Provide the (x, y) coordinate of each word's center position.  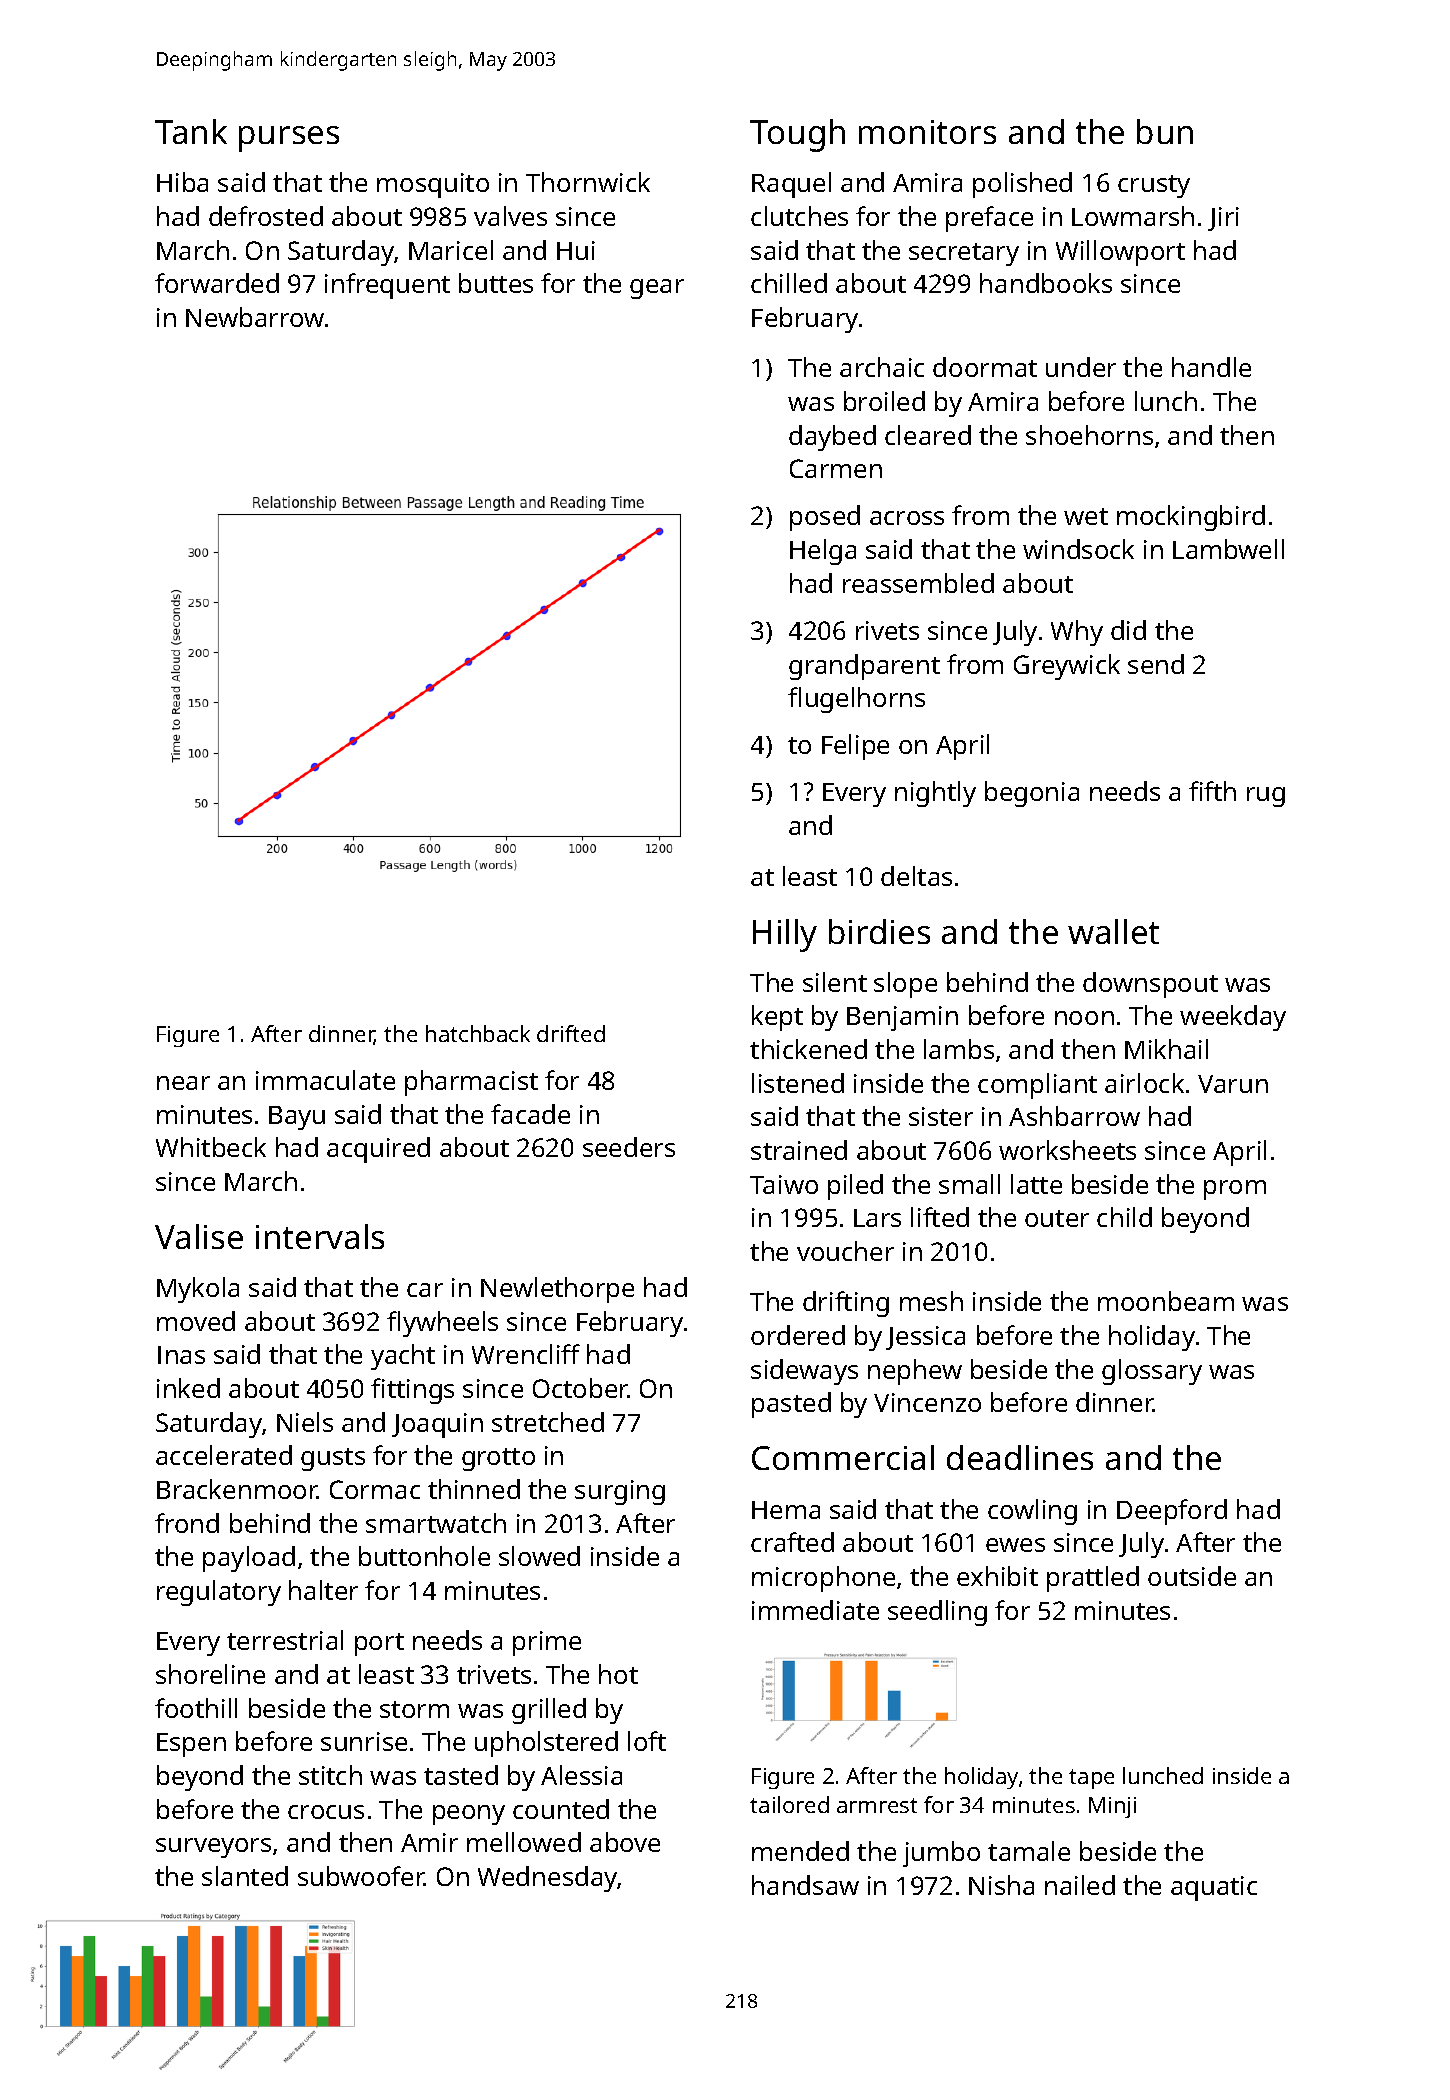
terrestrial (285, 1640)
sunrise (364, 1741)
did (1128, 630)
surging (620, 1492)
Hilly (785, 935)
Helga (823, 552)
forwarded (217, 283)
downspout (1150, 985)
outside (1192, 1576)
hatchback (478, 1033)
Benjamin (902, 1018)
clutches (799, 216)
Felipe (855, 747)
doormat (985, 367)
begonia (1032, 794)
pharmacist (471, 1083)
